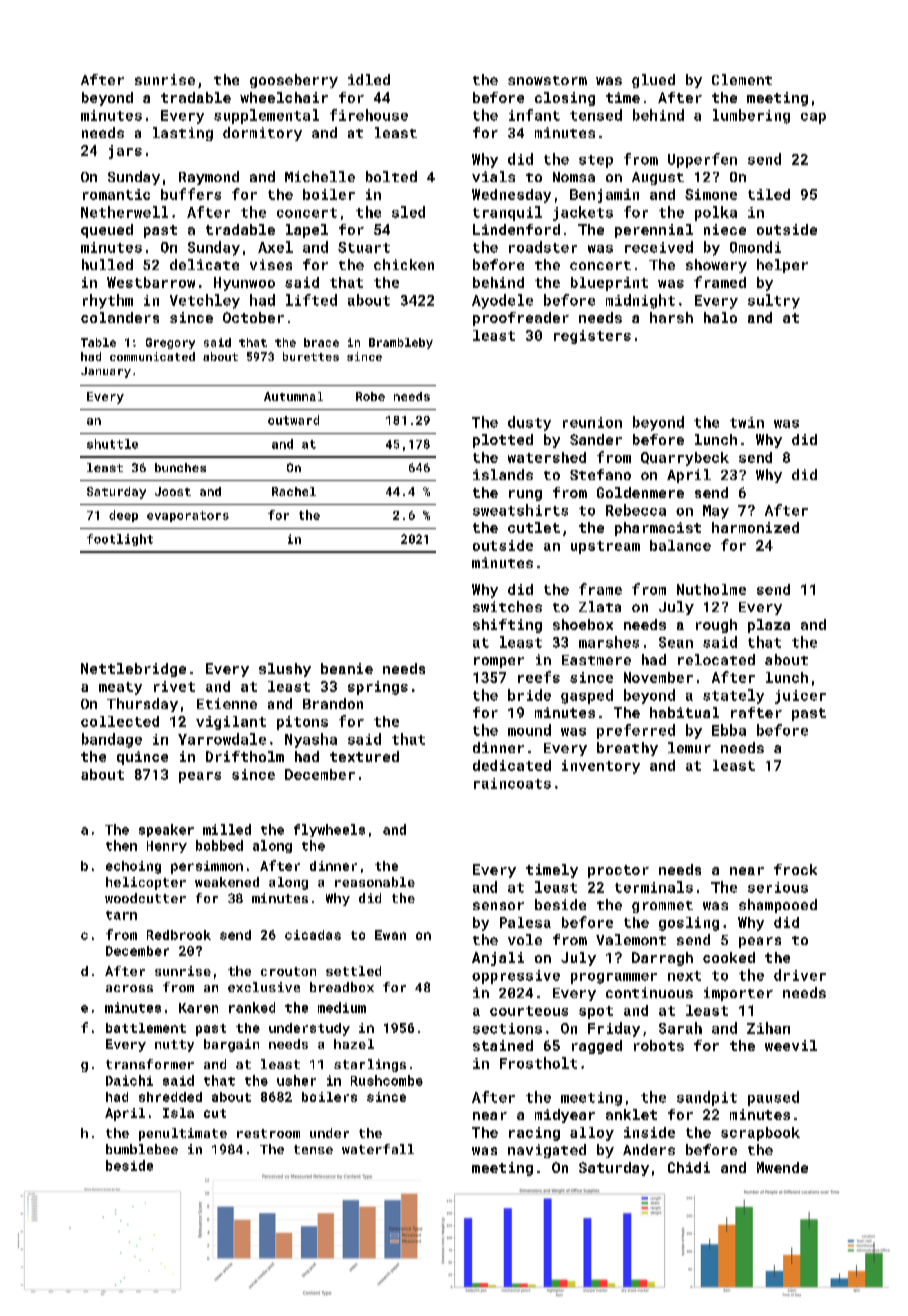 The image size is (908, 1316). What do you see at coordinates (98, 342) in the image?
I see `Table` at bounding box center [98, 342].
